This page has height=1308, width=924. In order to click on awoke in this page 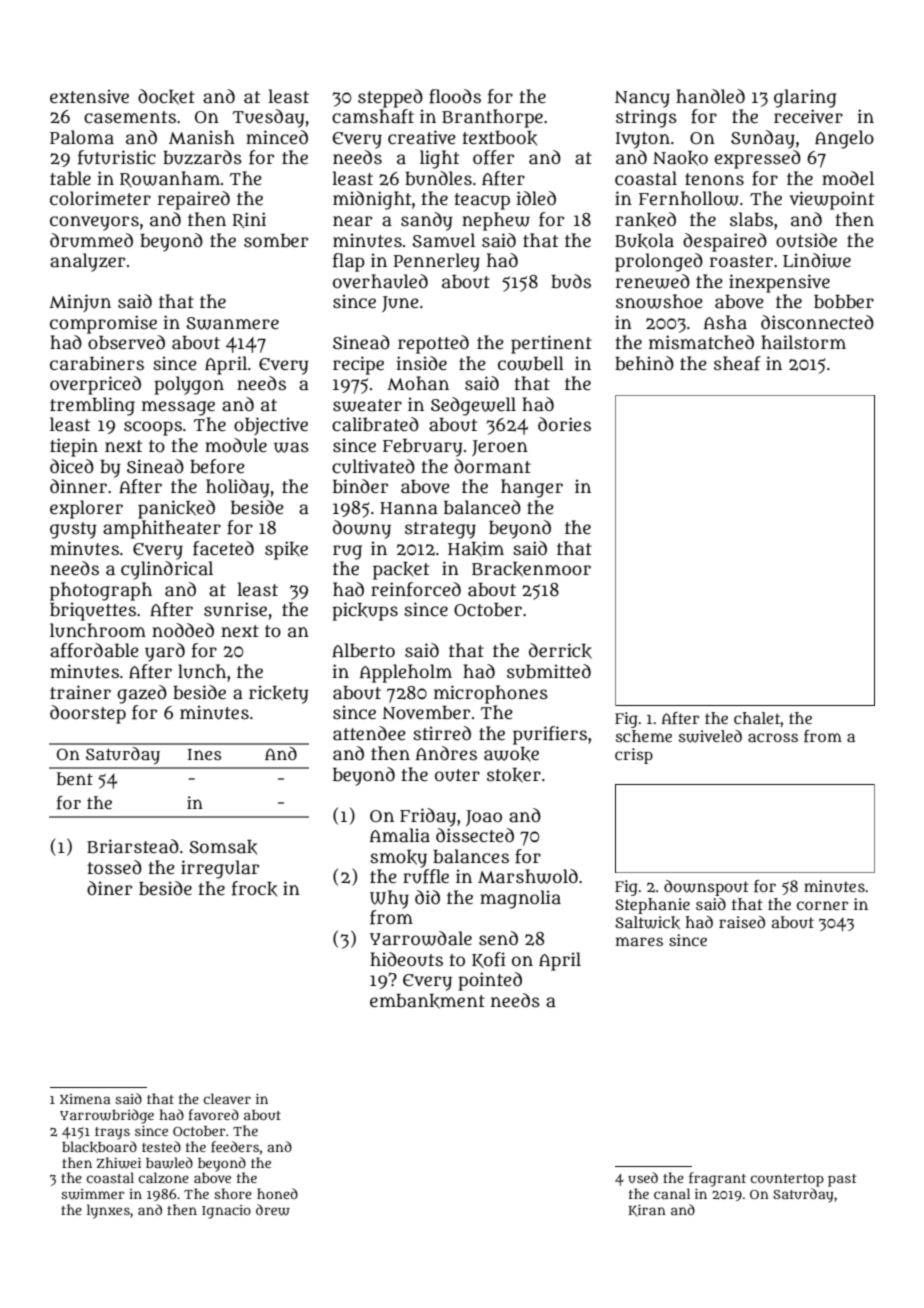, I will do `click(511, 754)`.
